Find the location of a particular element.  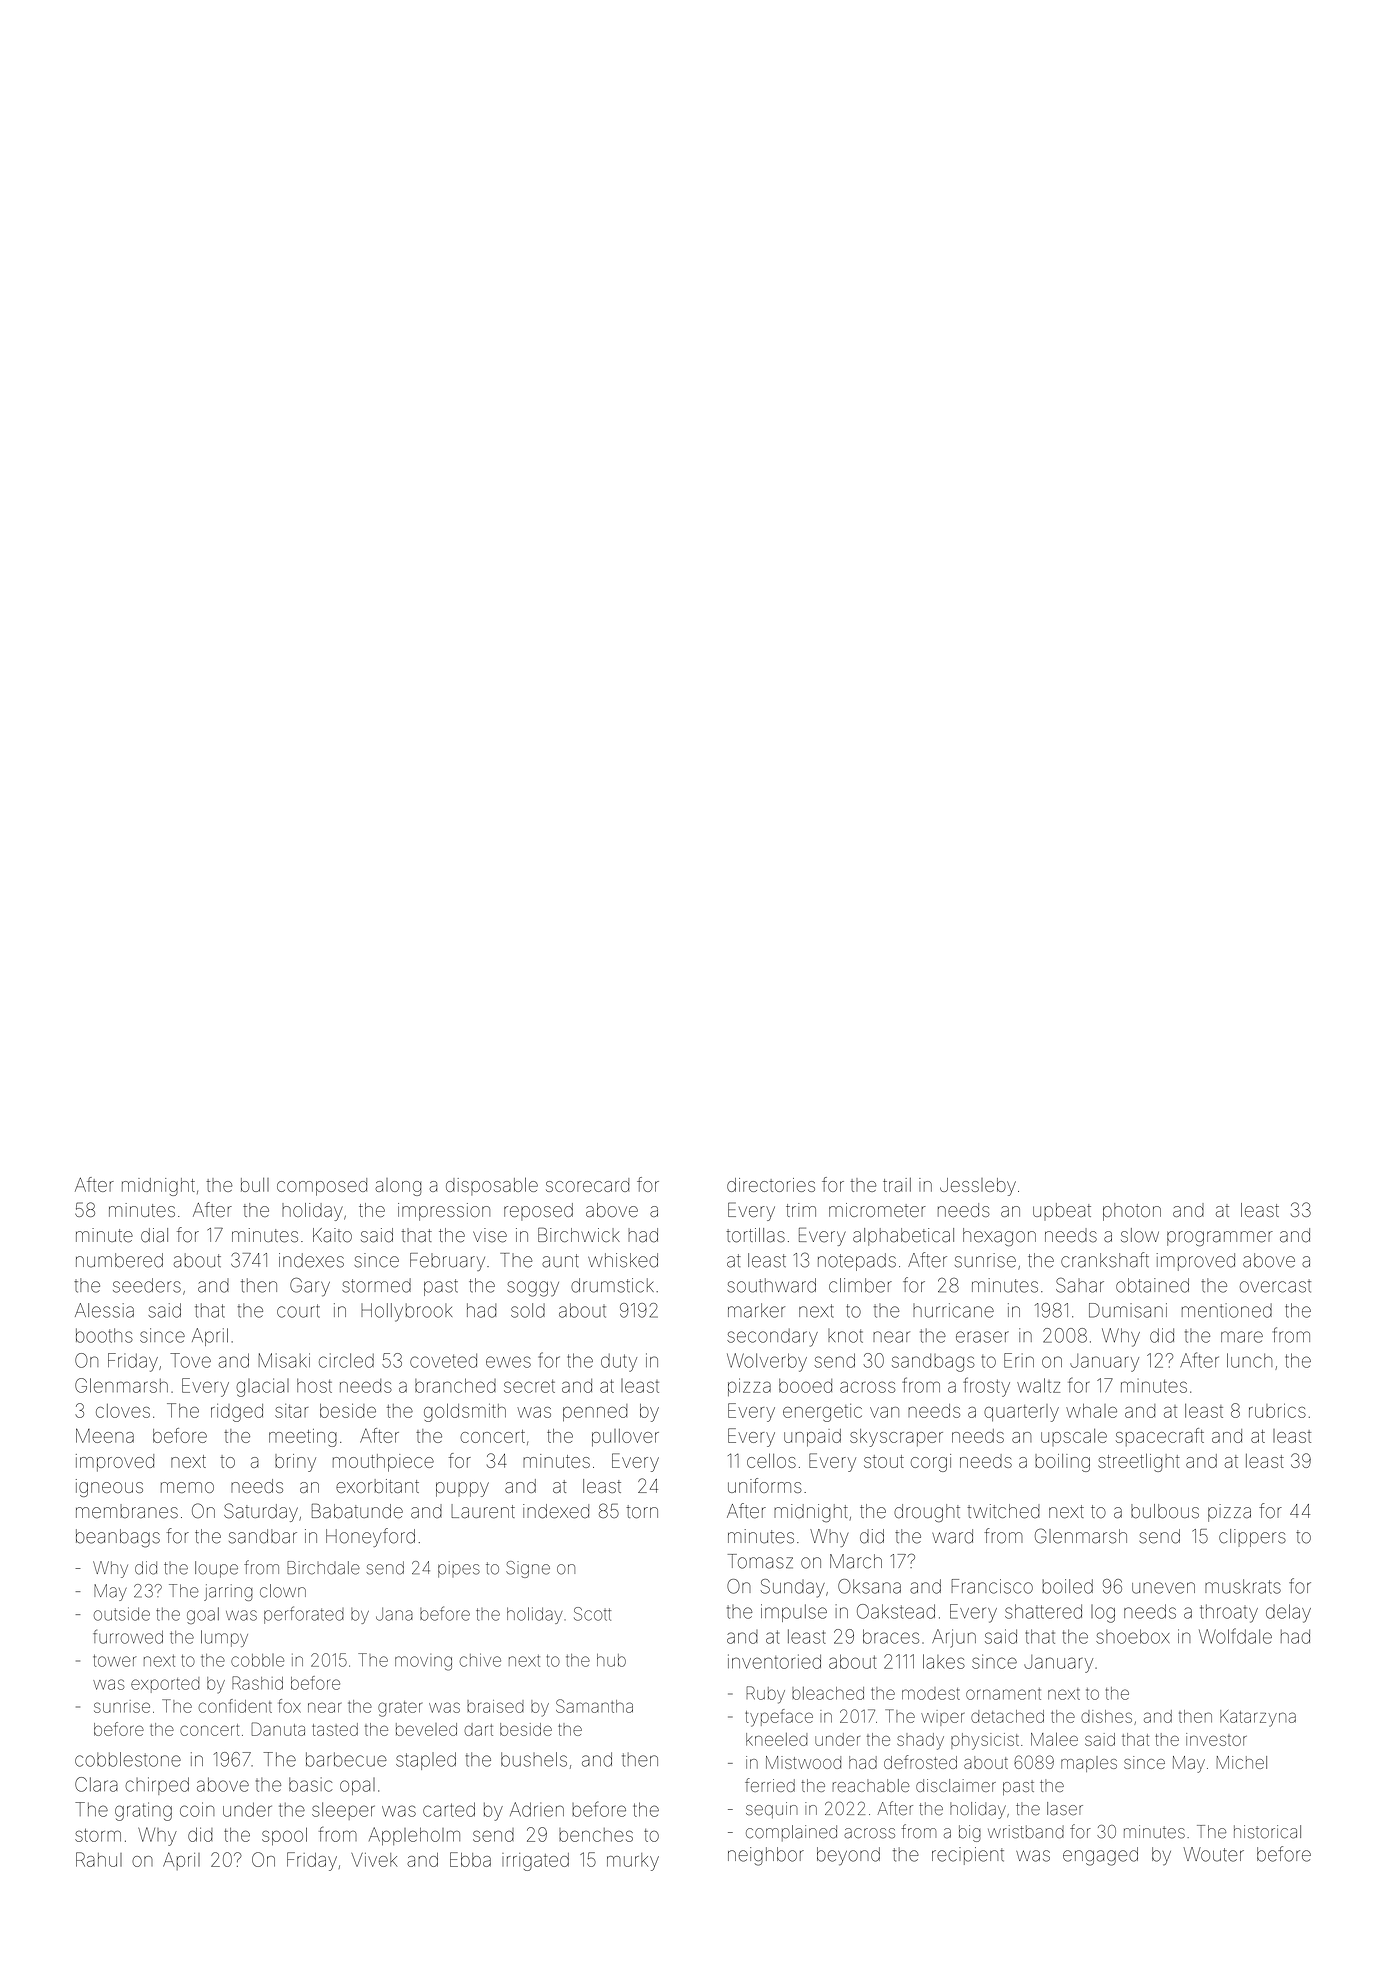

boiling is located at coordinates (1062, 1463).
